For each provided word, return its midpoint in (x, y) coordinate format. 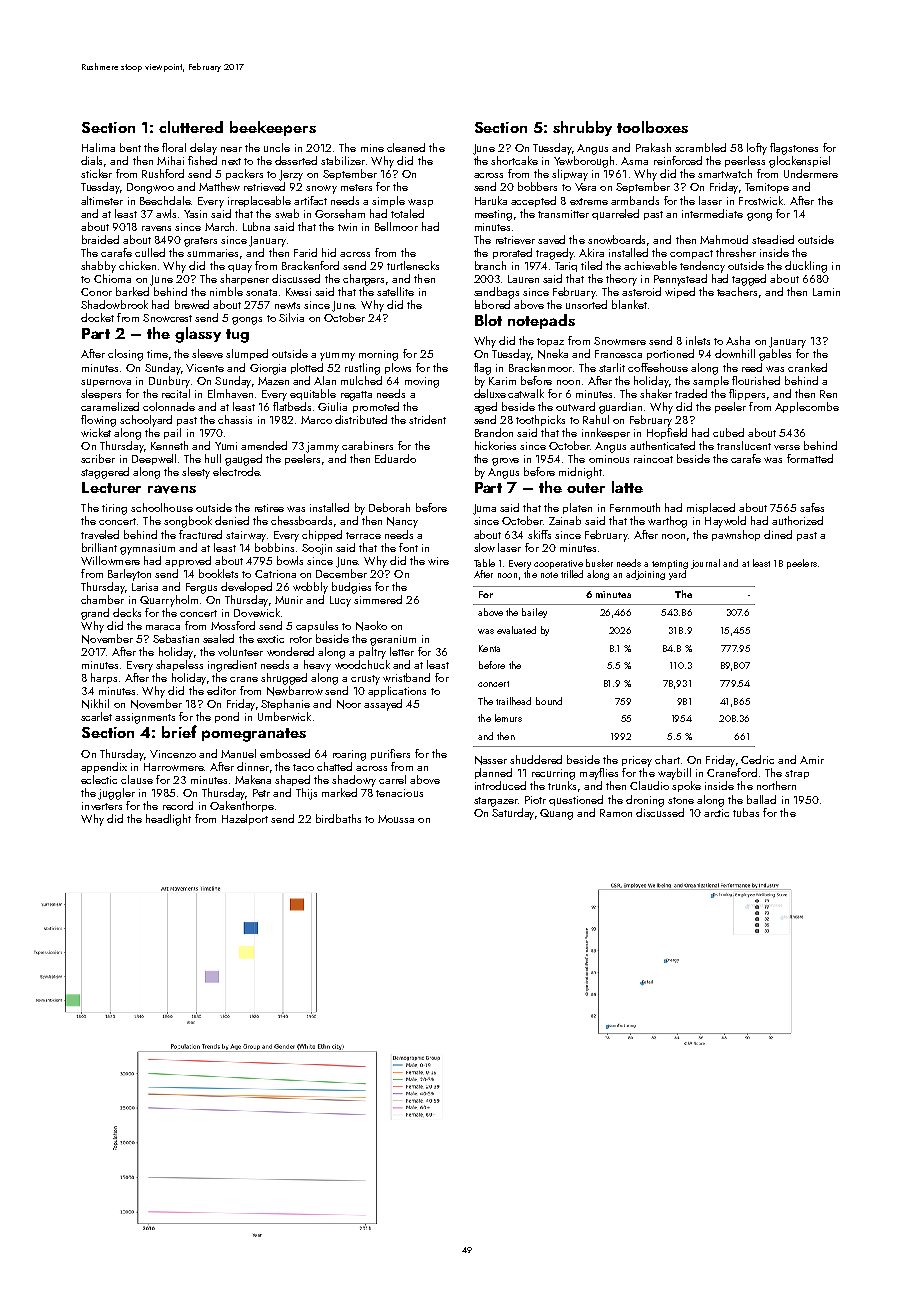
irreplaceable (259, 201)
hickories (495, 445)
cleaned (406, 147)
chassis (235, 419)
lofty (757, 149)
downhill (735, 353)
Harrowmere (174, 767)
